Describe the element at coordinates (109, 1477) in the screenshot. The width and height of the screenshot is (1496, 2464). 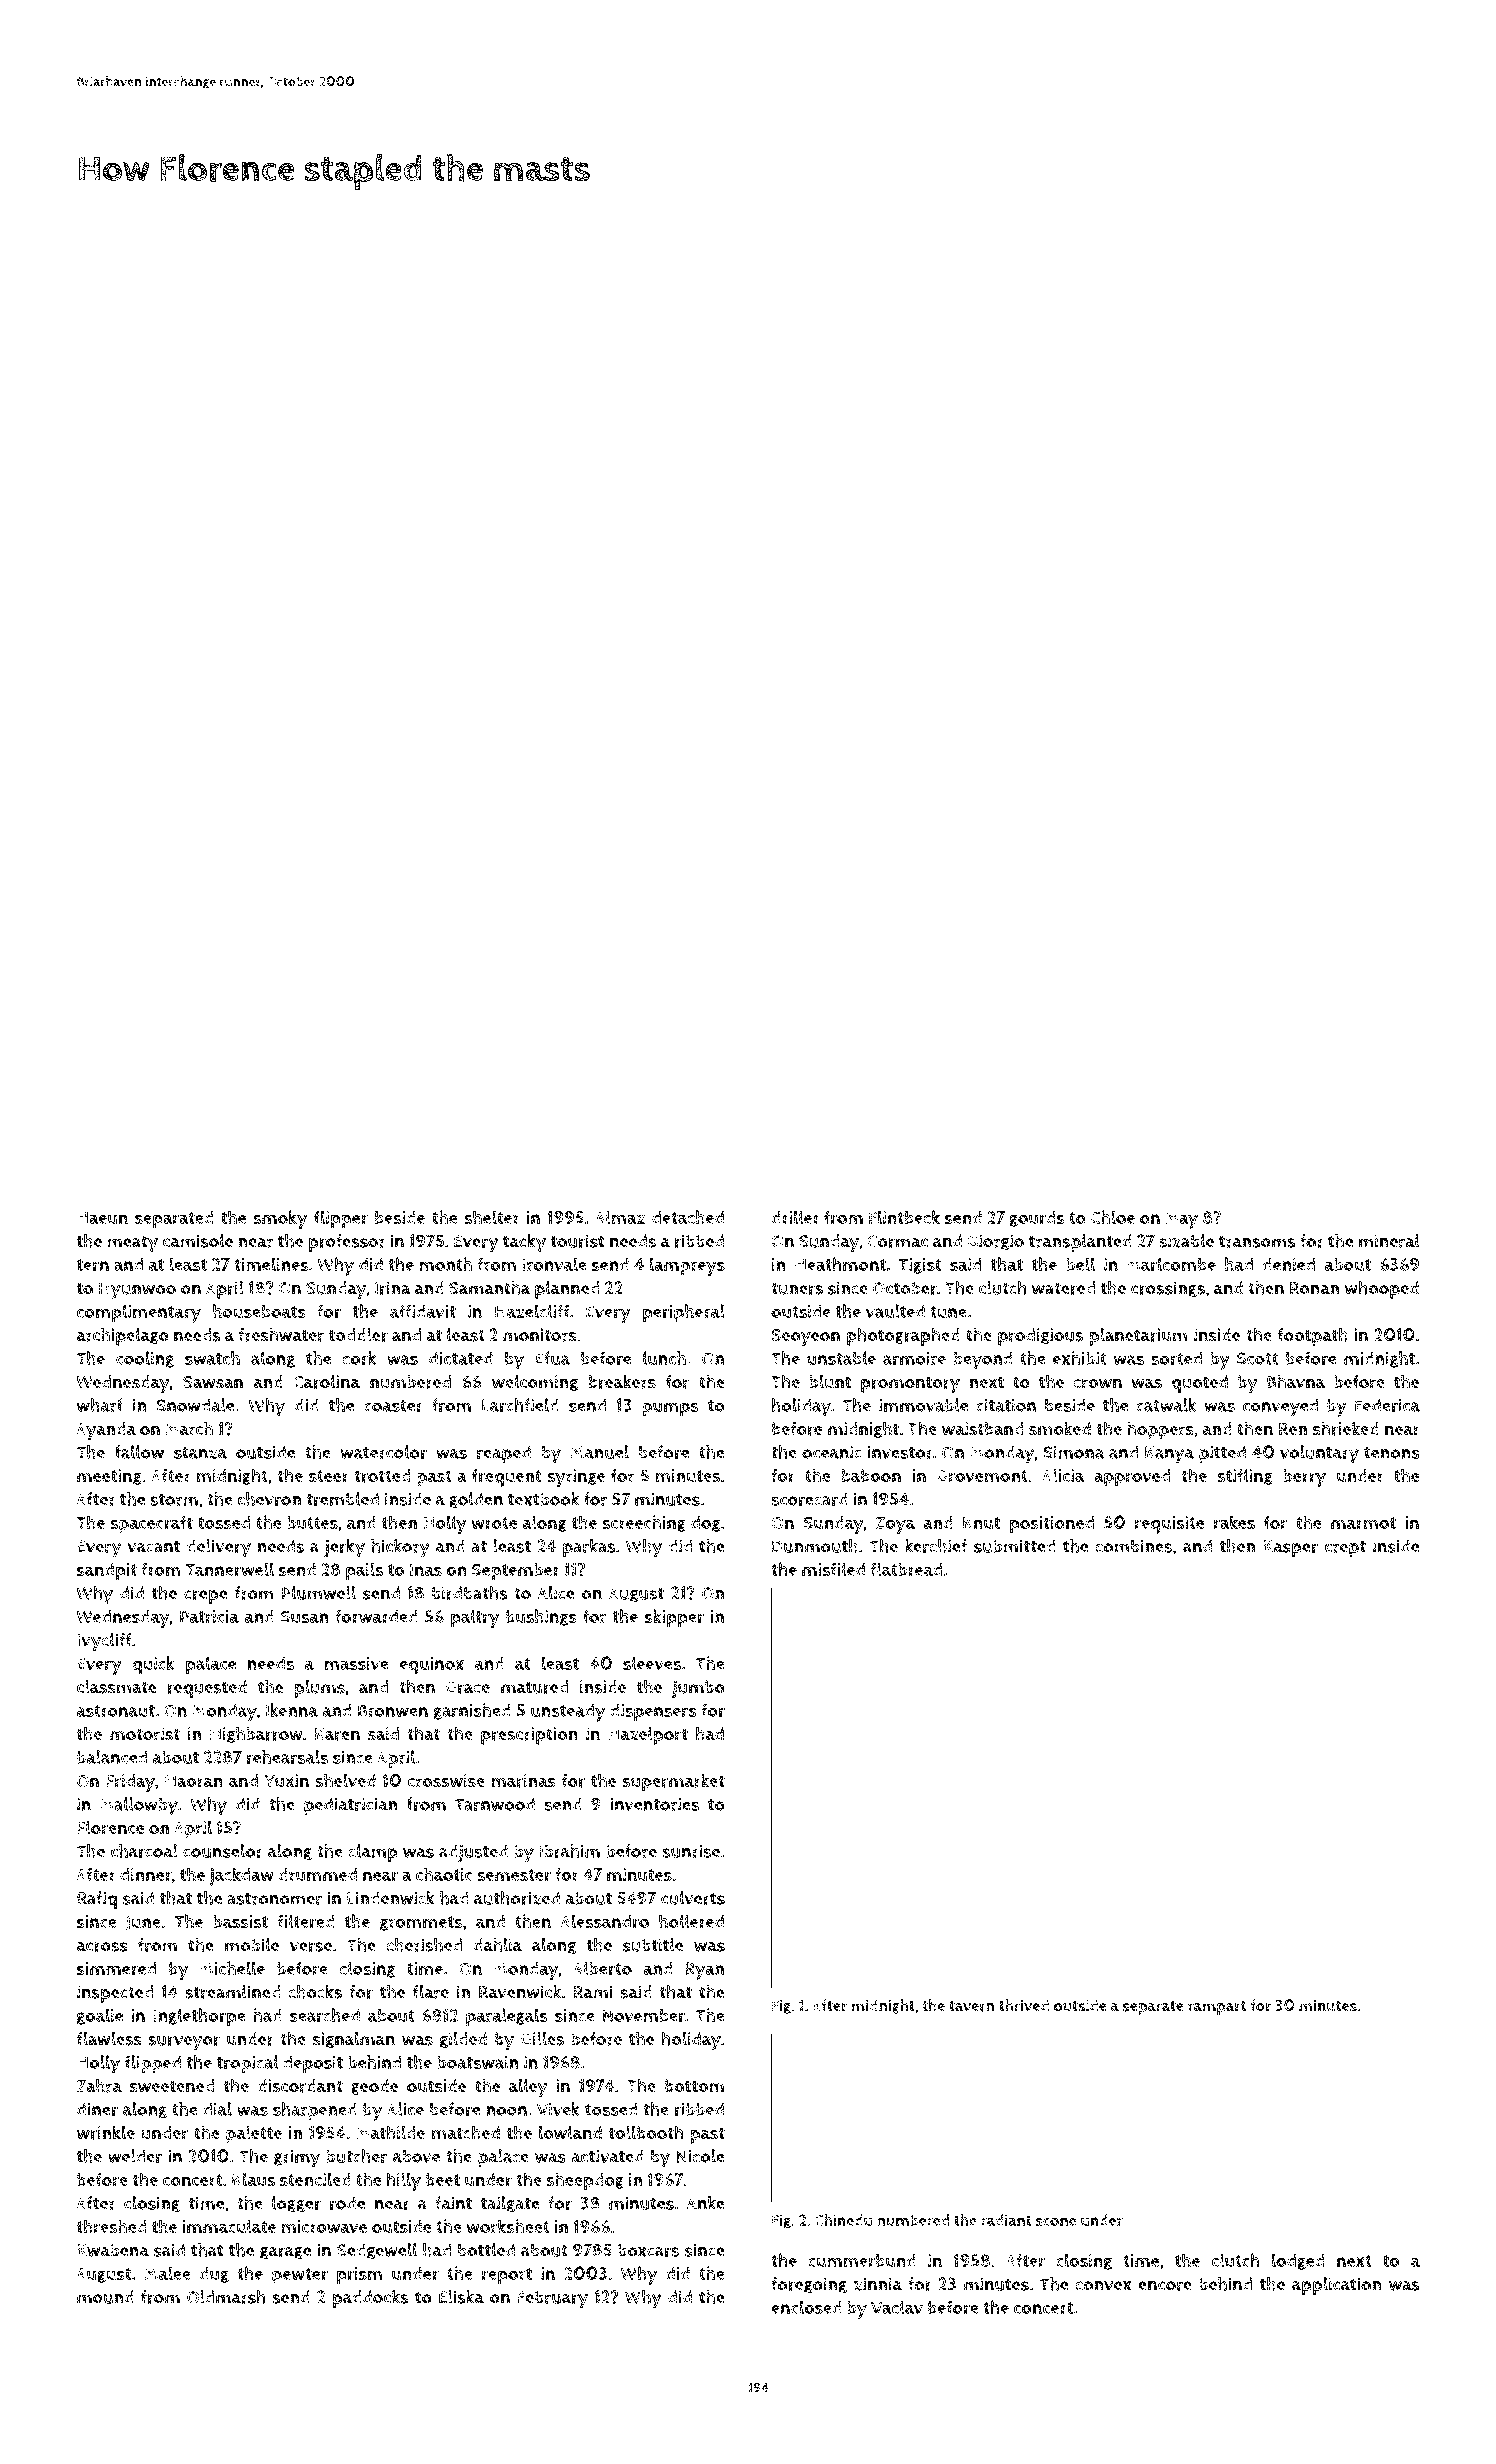
I see `meeting` at that location.
